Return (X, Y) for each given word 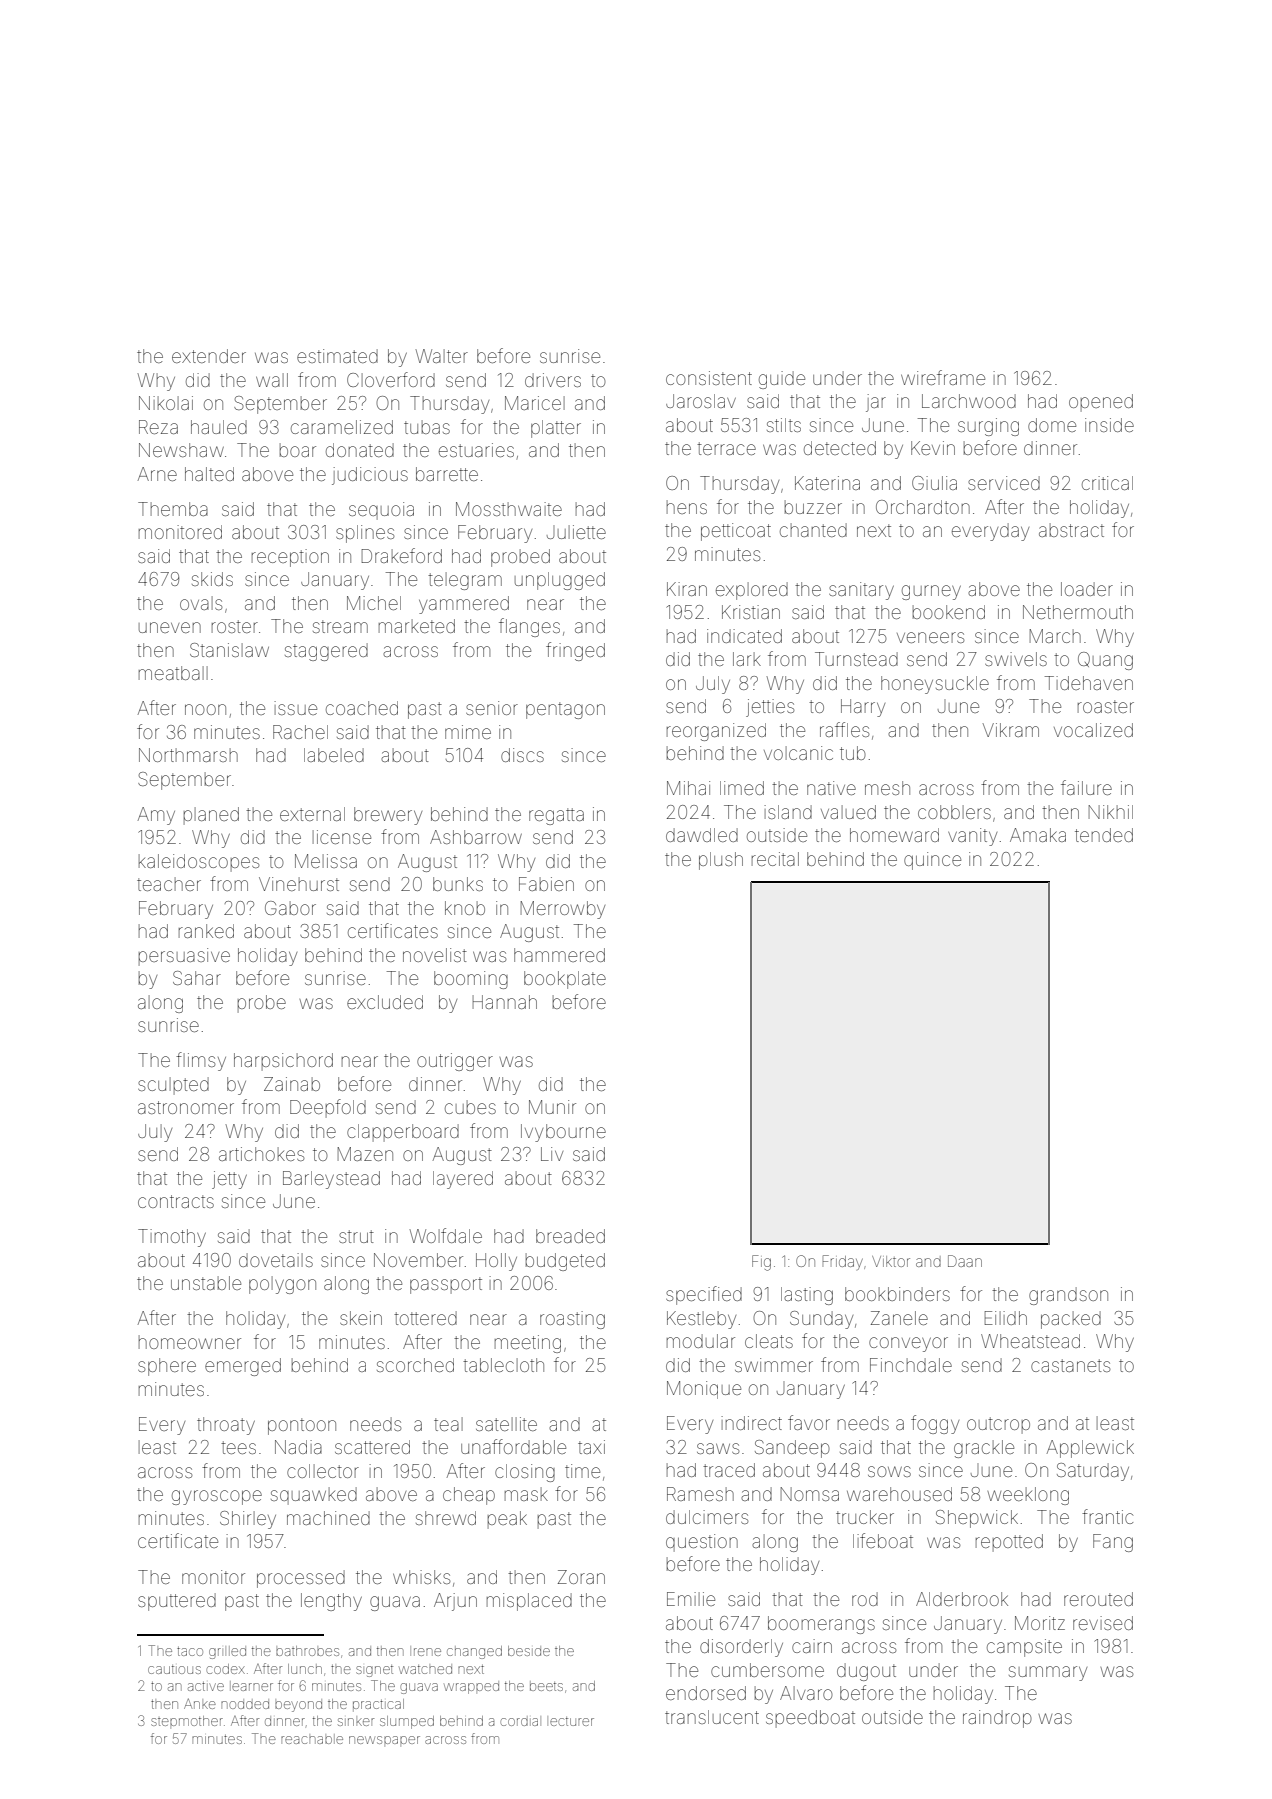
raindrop (997, 1719)
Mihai (688, 788)
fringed (575, 651)
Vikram (1011, 730)
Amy (156, 816)
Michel (374, 603)
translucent (712, 1717)
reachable (312, 1739)
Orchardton (923, 507)
